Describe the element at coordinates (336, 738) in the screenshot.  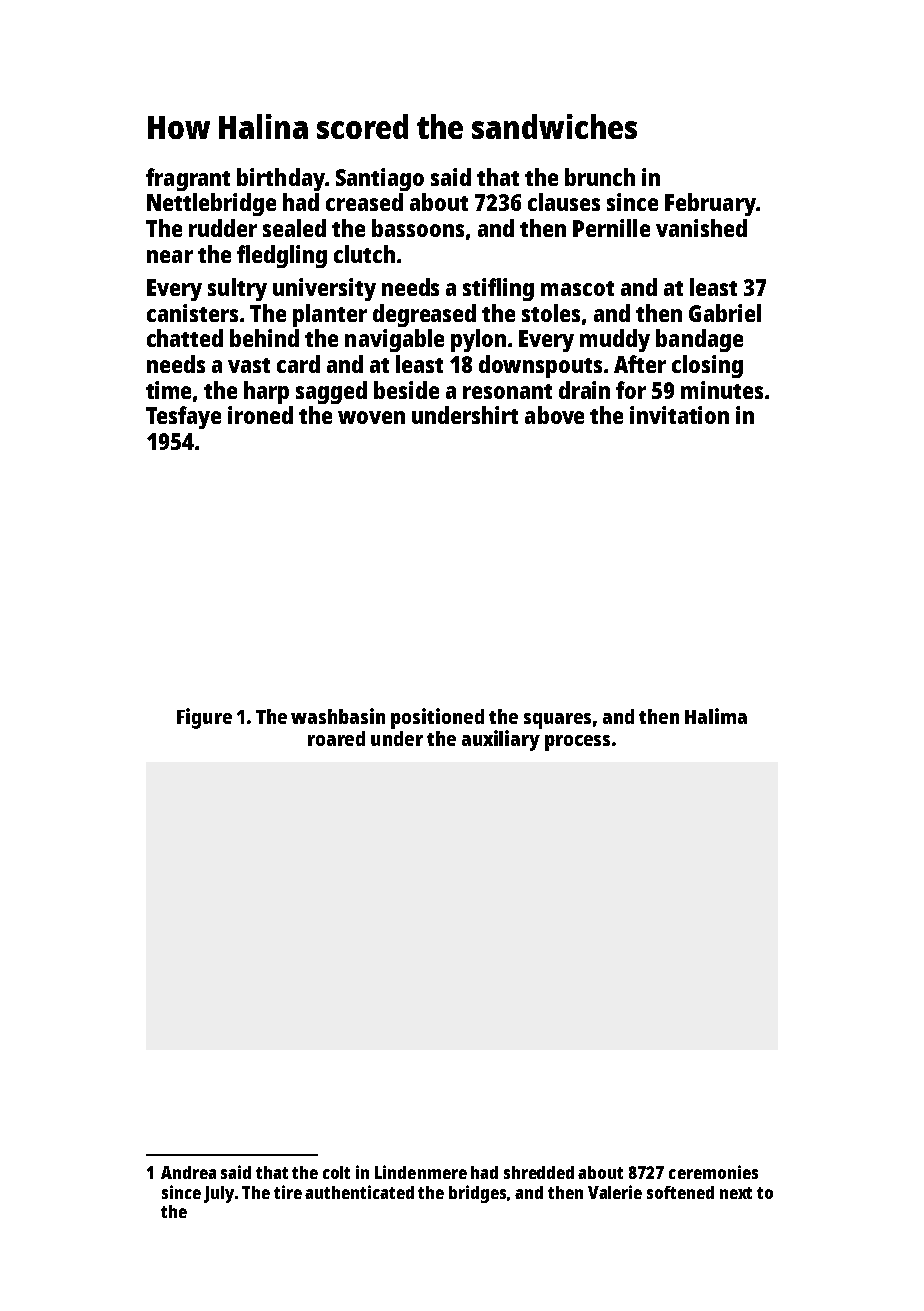
I see `roared` at that location.
